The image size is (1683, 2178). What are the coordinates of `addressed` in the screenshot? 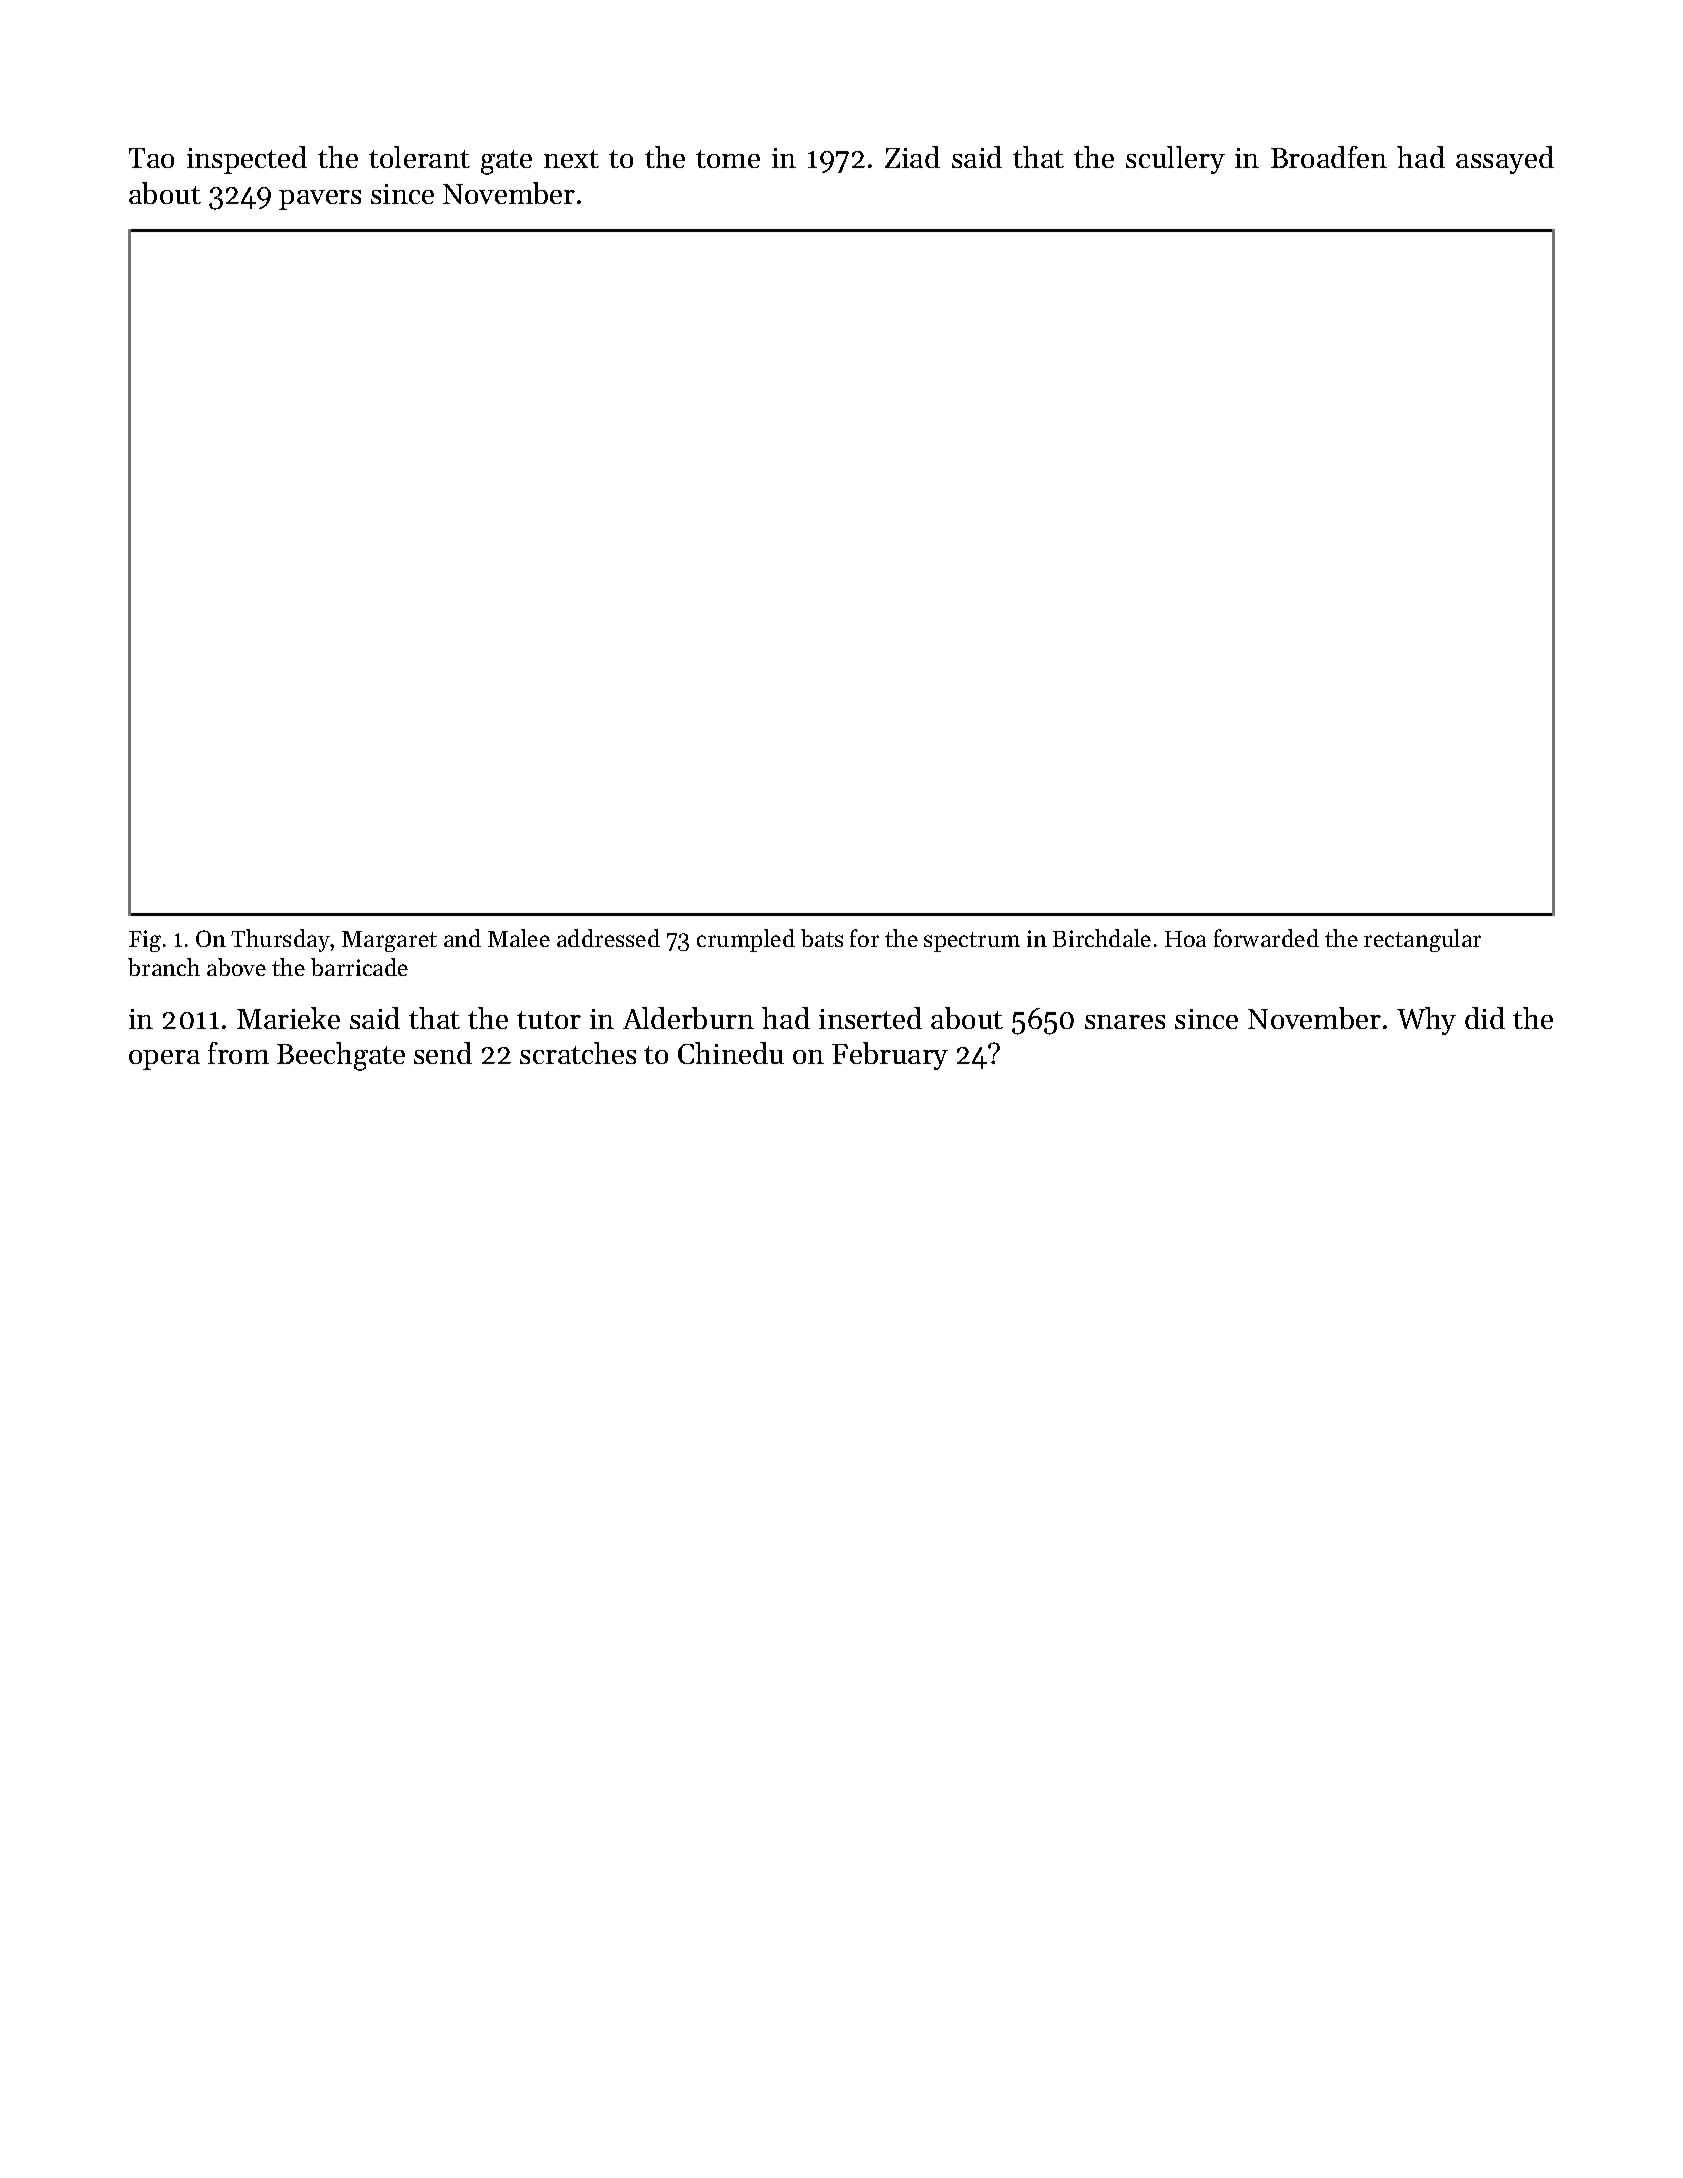 It's located at (608, 938).
